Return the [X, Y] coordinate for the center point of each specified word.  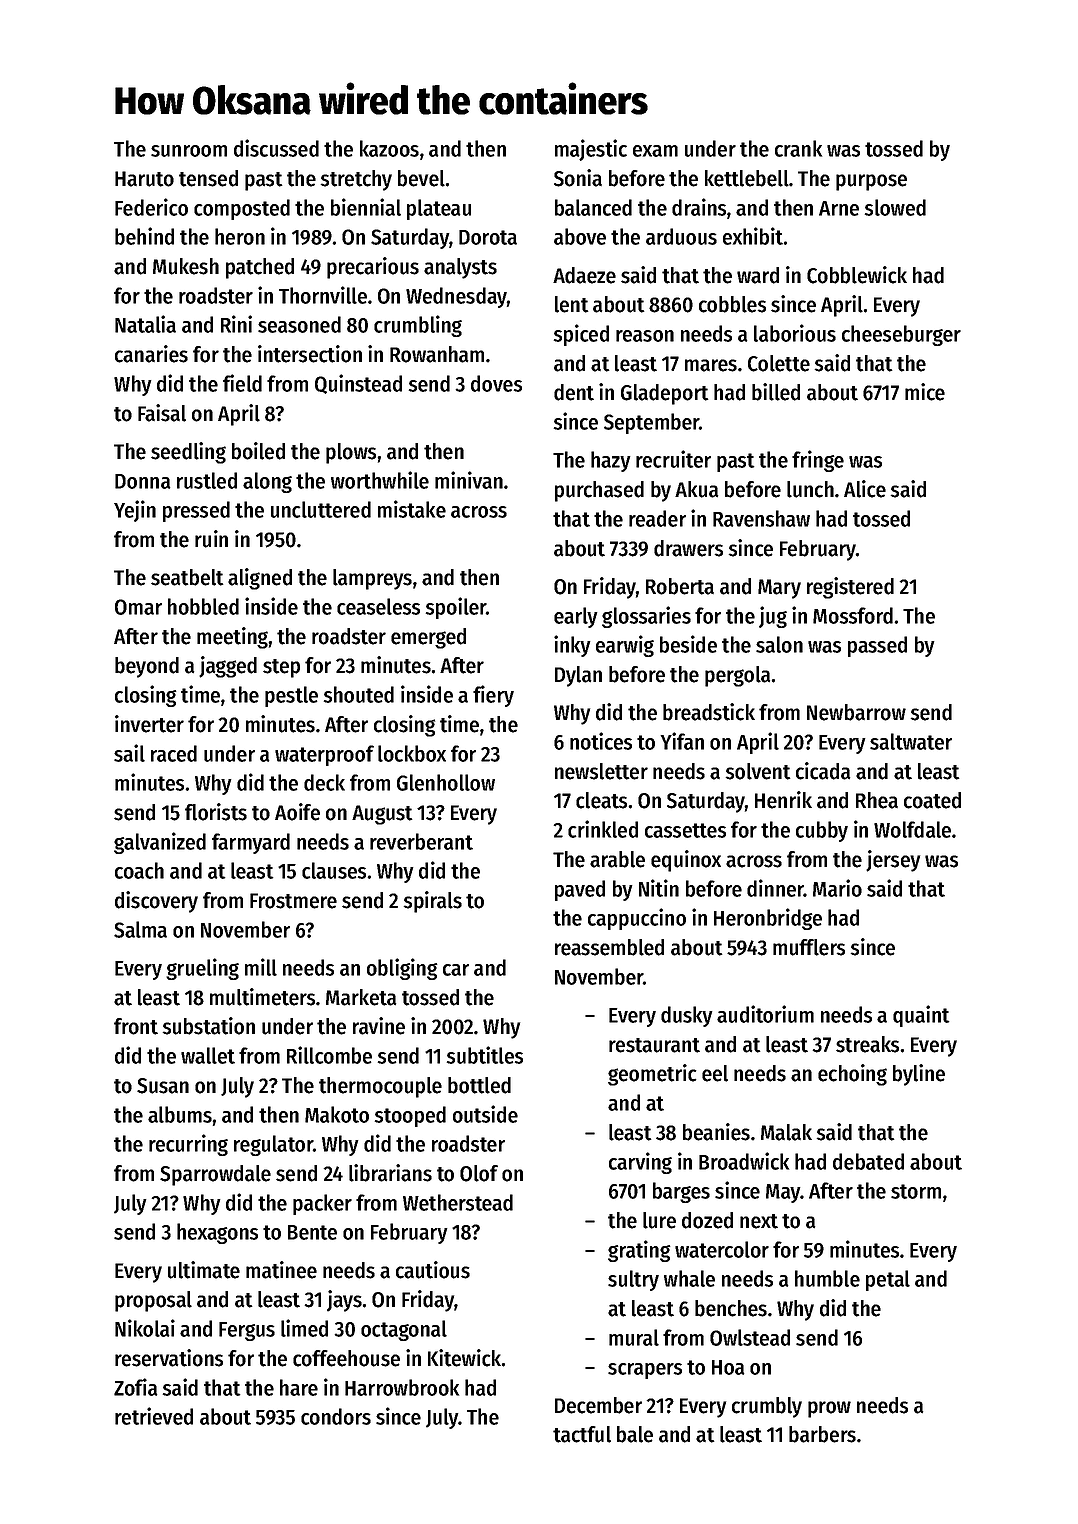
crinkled [603, 829]
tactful [582, 1434]
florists [216, 812]
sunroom [189, 151]
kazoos [389, 148]
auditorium [765, 1014]
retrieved [154, 1416]
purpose [871, 182]
